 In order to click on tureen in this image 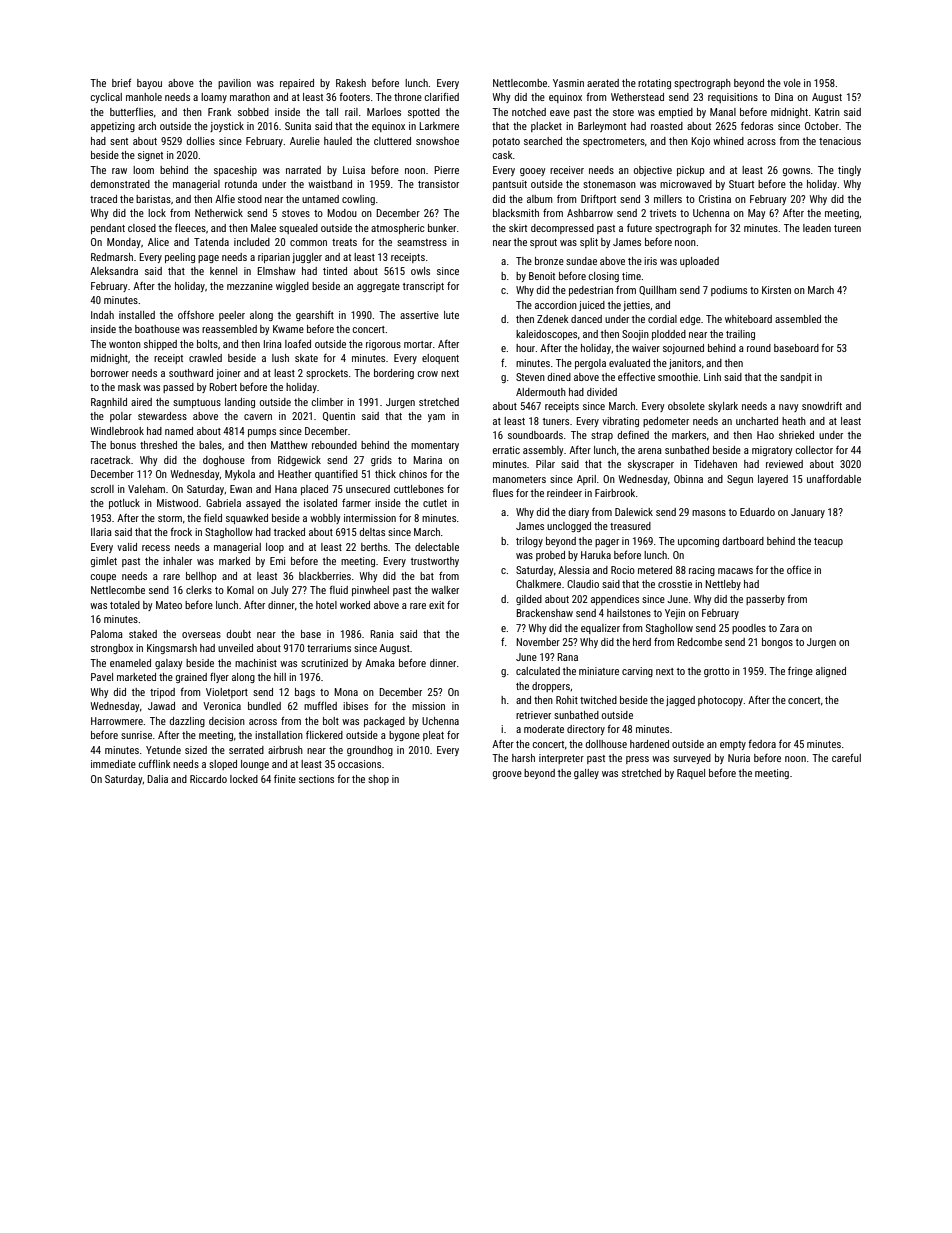, I will do `click(847, 228)`.
